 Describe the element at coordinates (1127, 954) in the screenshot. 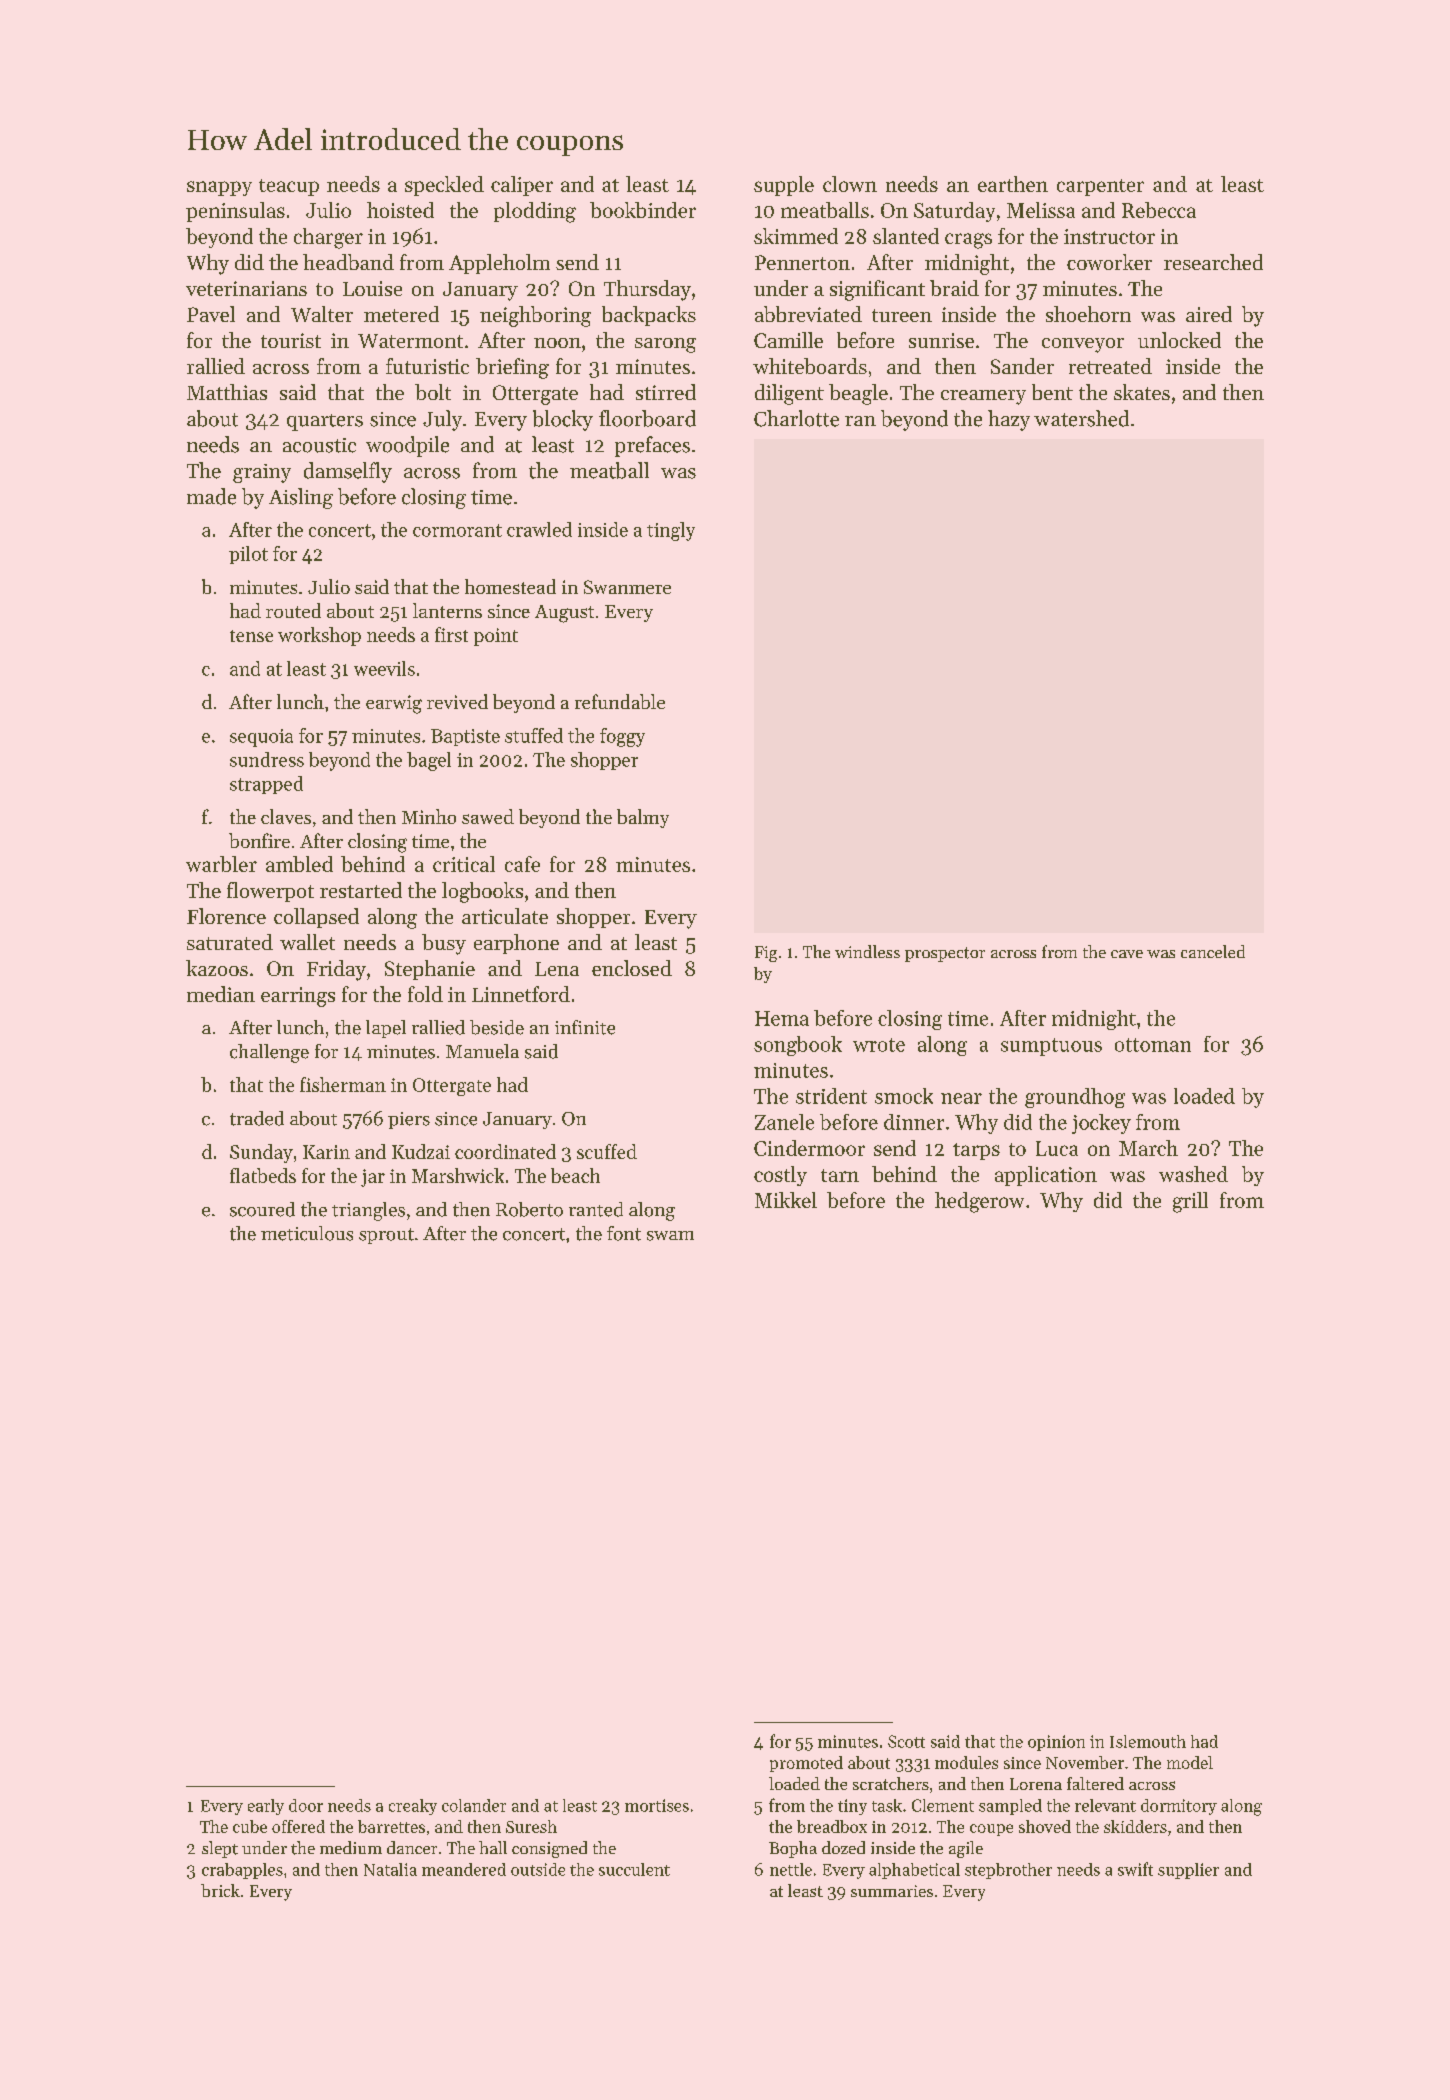

I see `cave` at that location.
